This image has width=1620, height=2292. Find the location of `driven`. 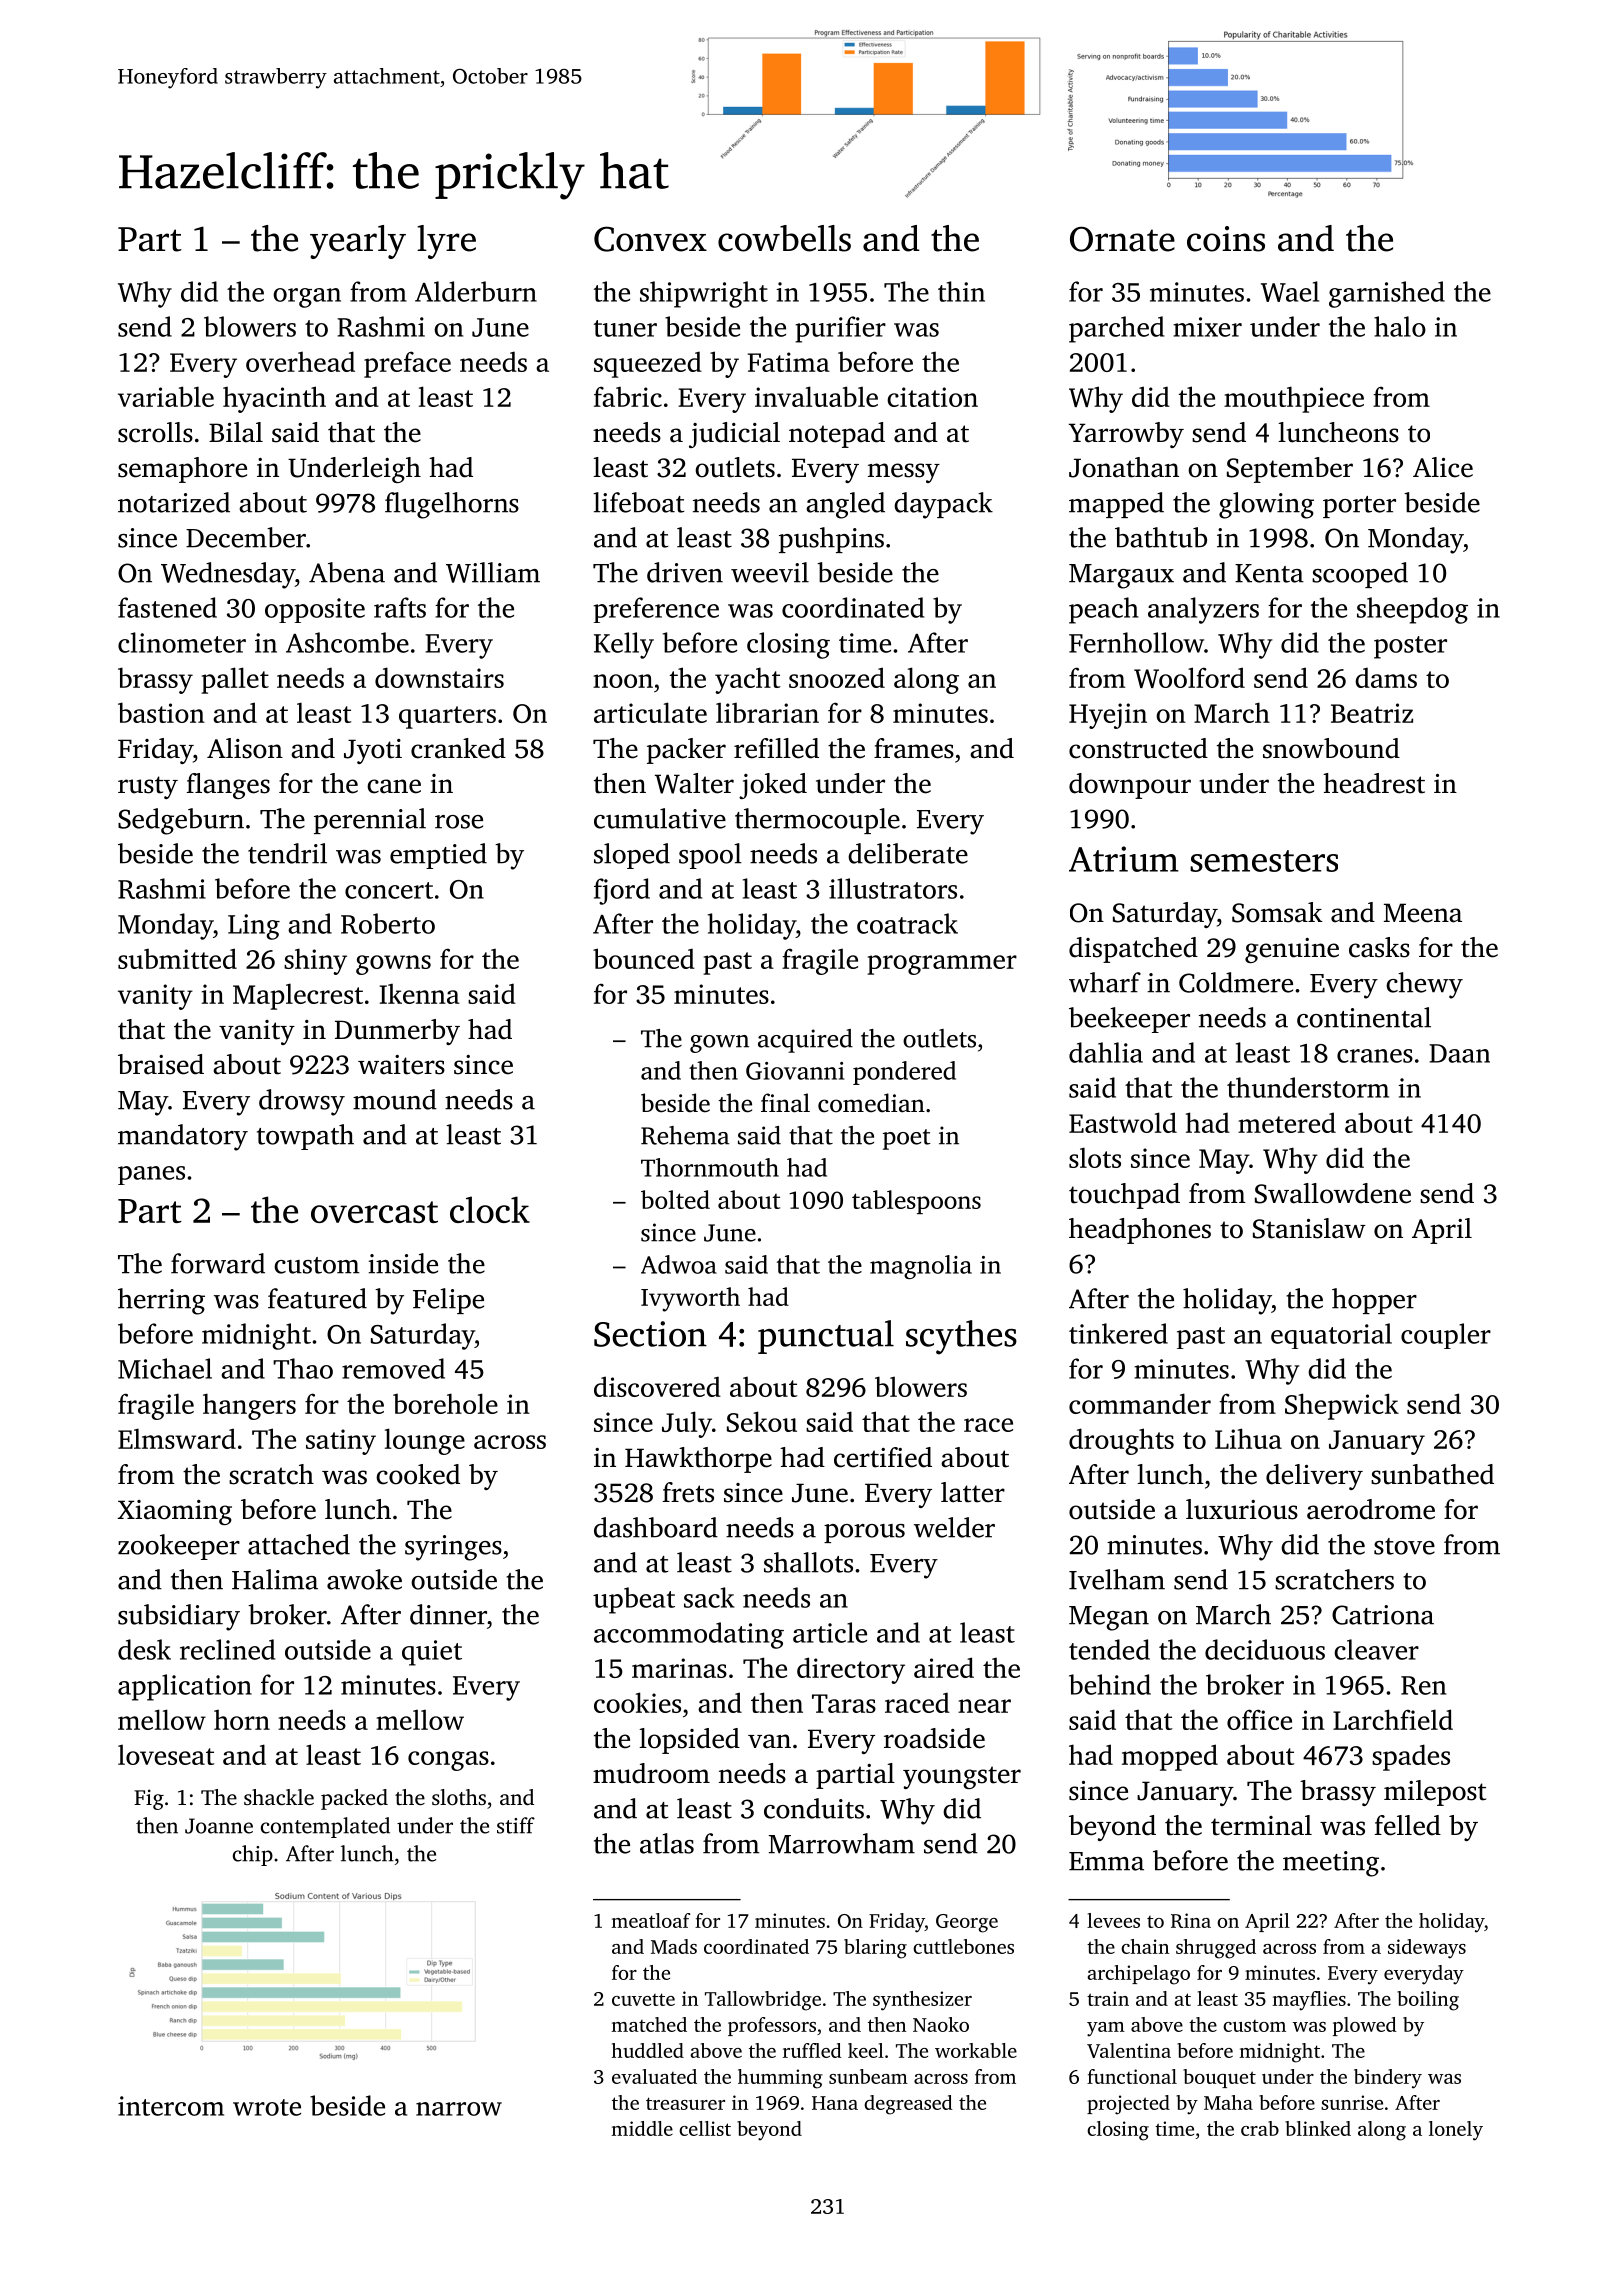

driven is located at coordinates (685, 572).
